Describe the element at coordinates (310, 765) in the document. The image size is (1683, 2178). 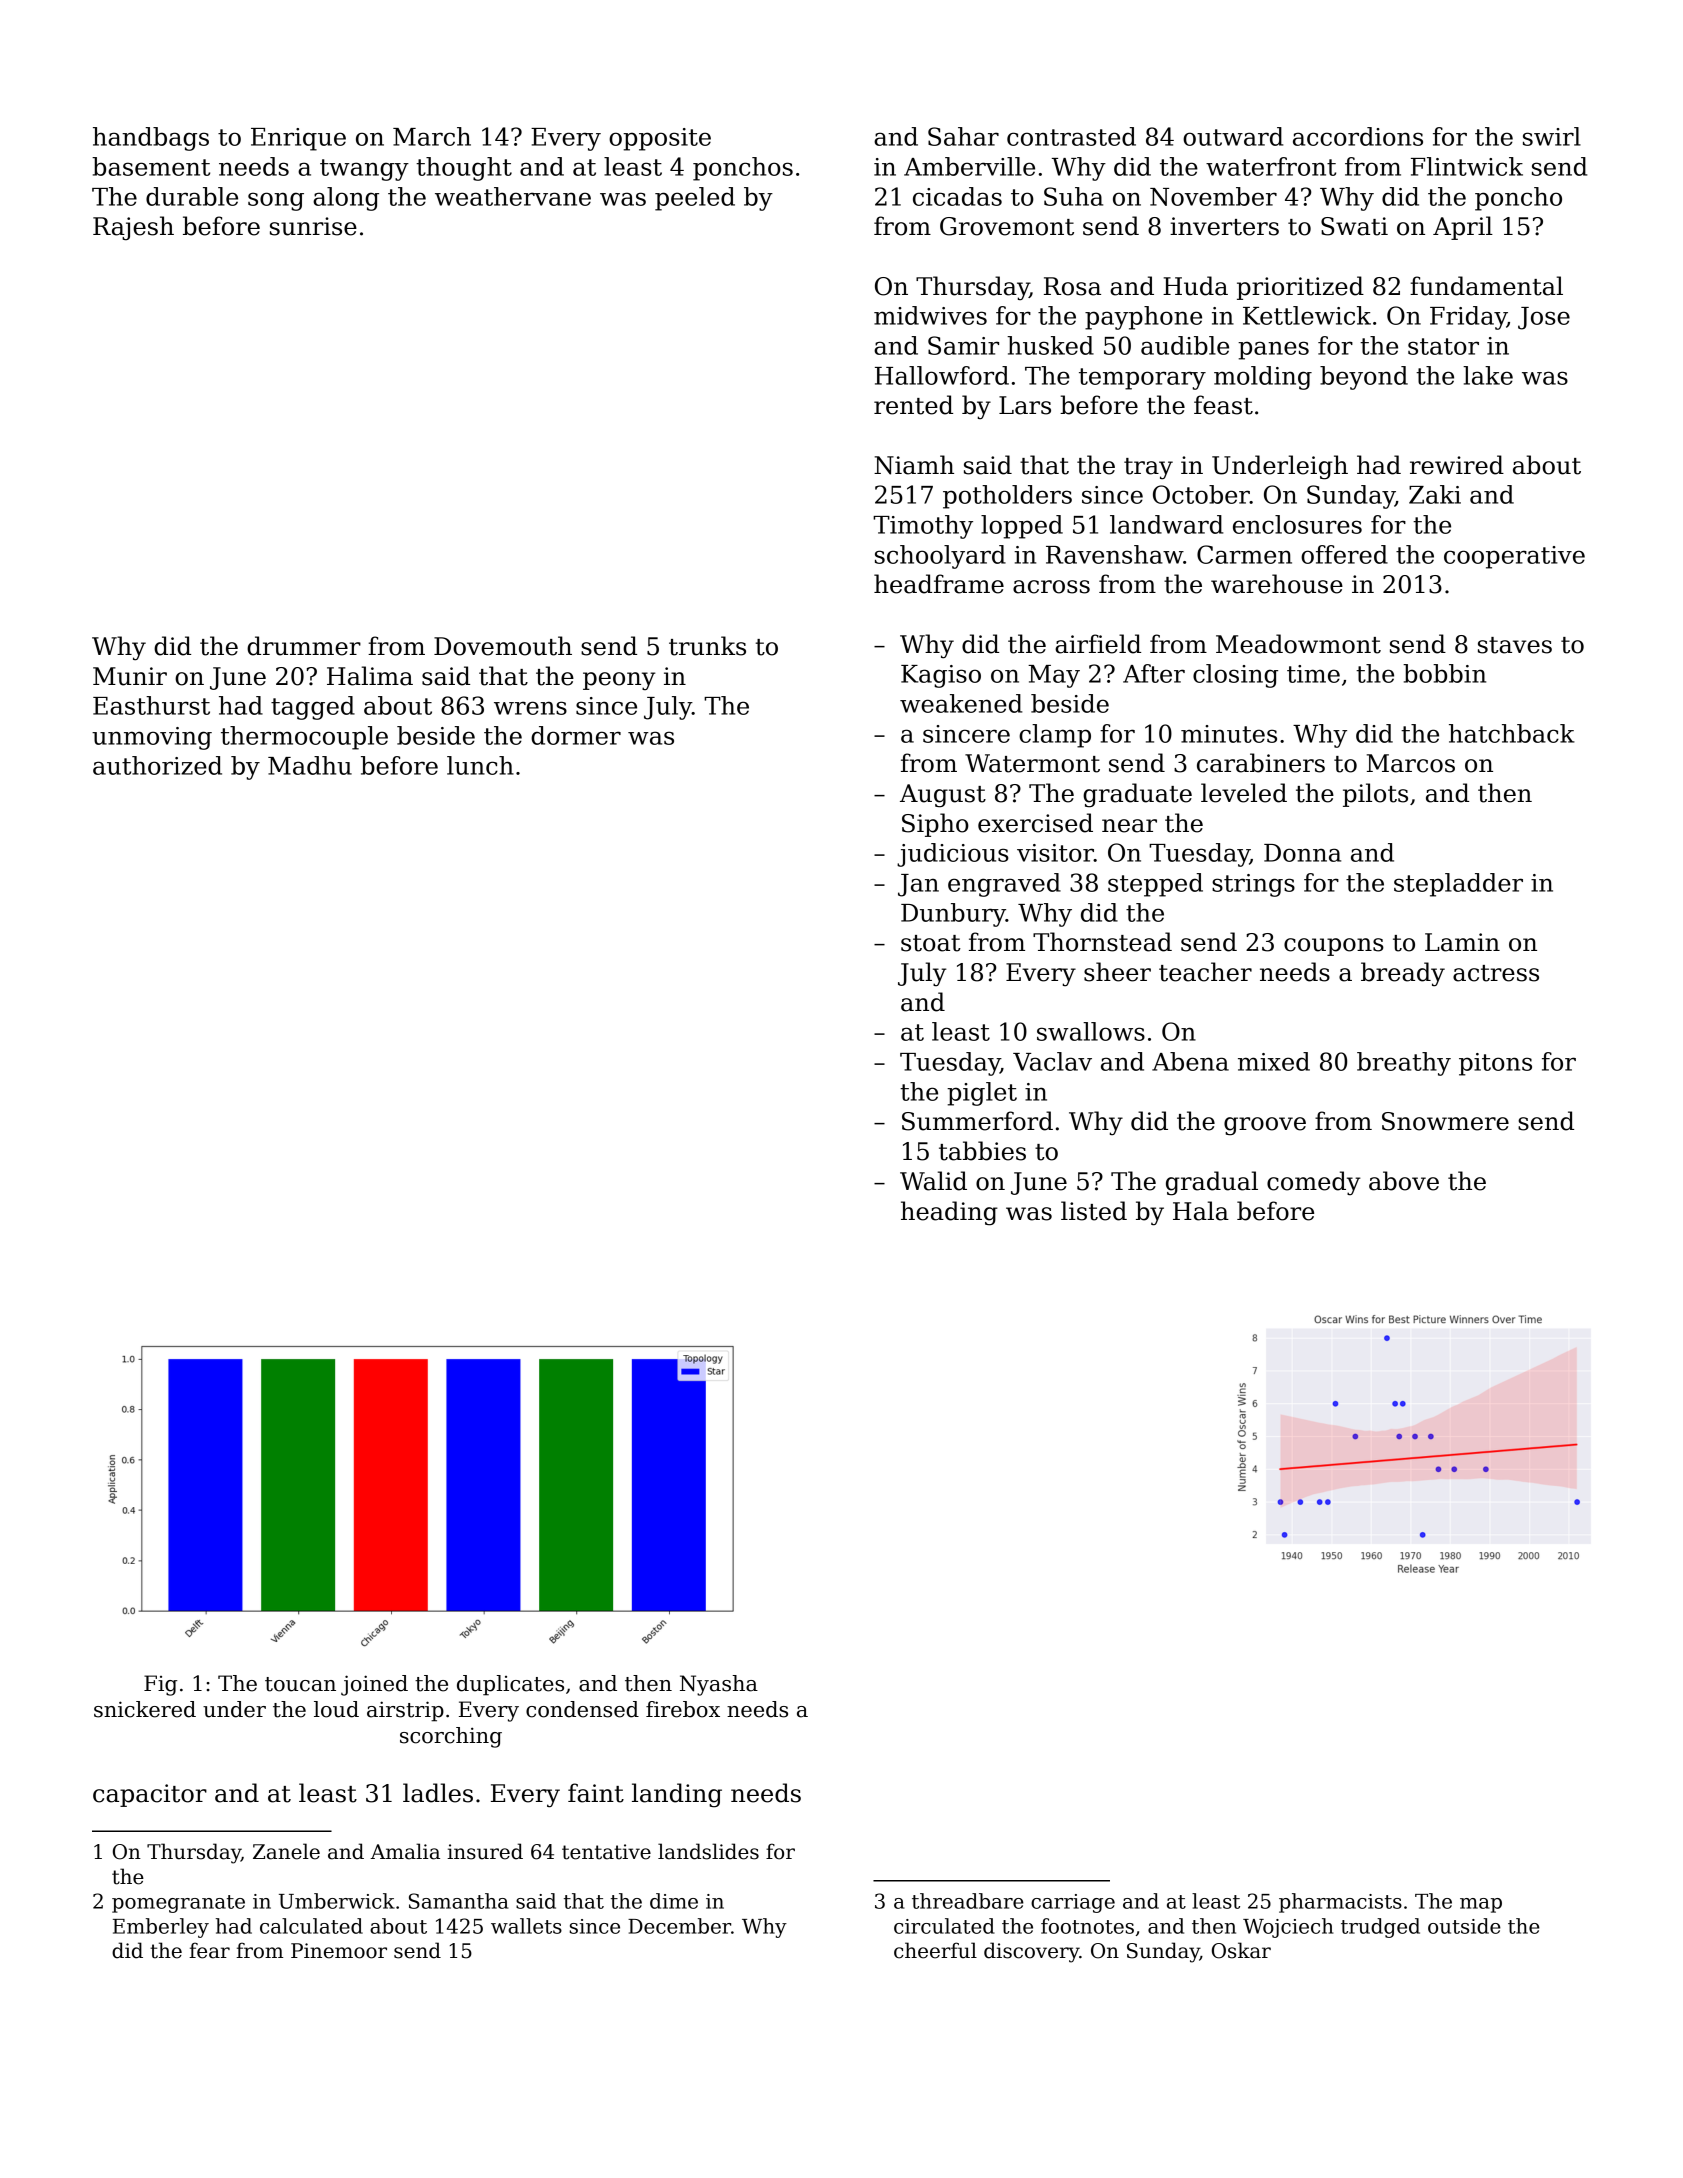
I see `Madhu` at that location.
